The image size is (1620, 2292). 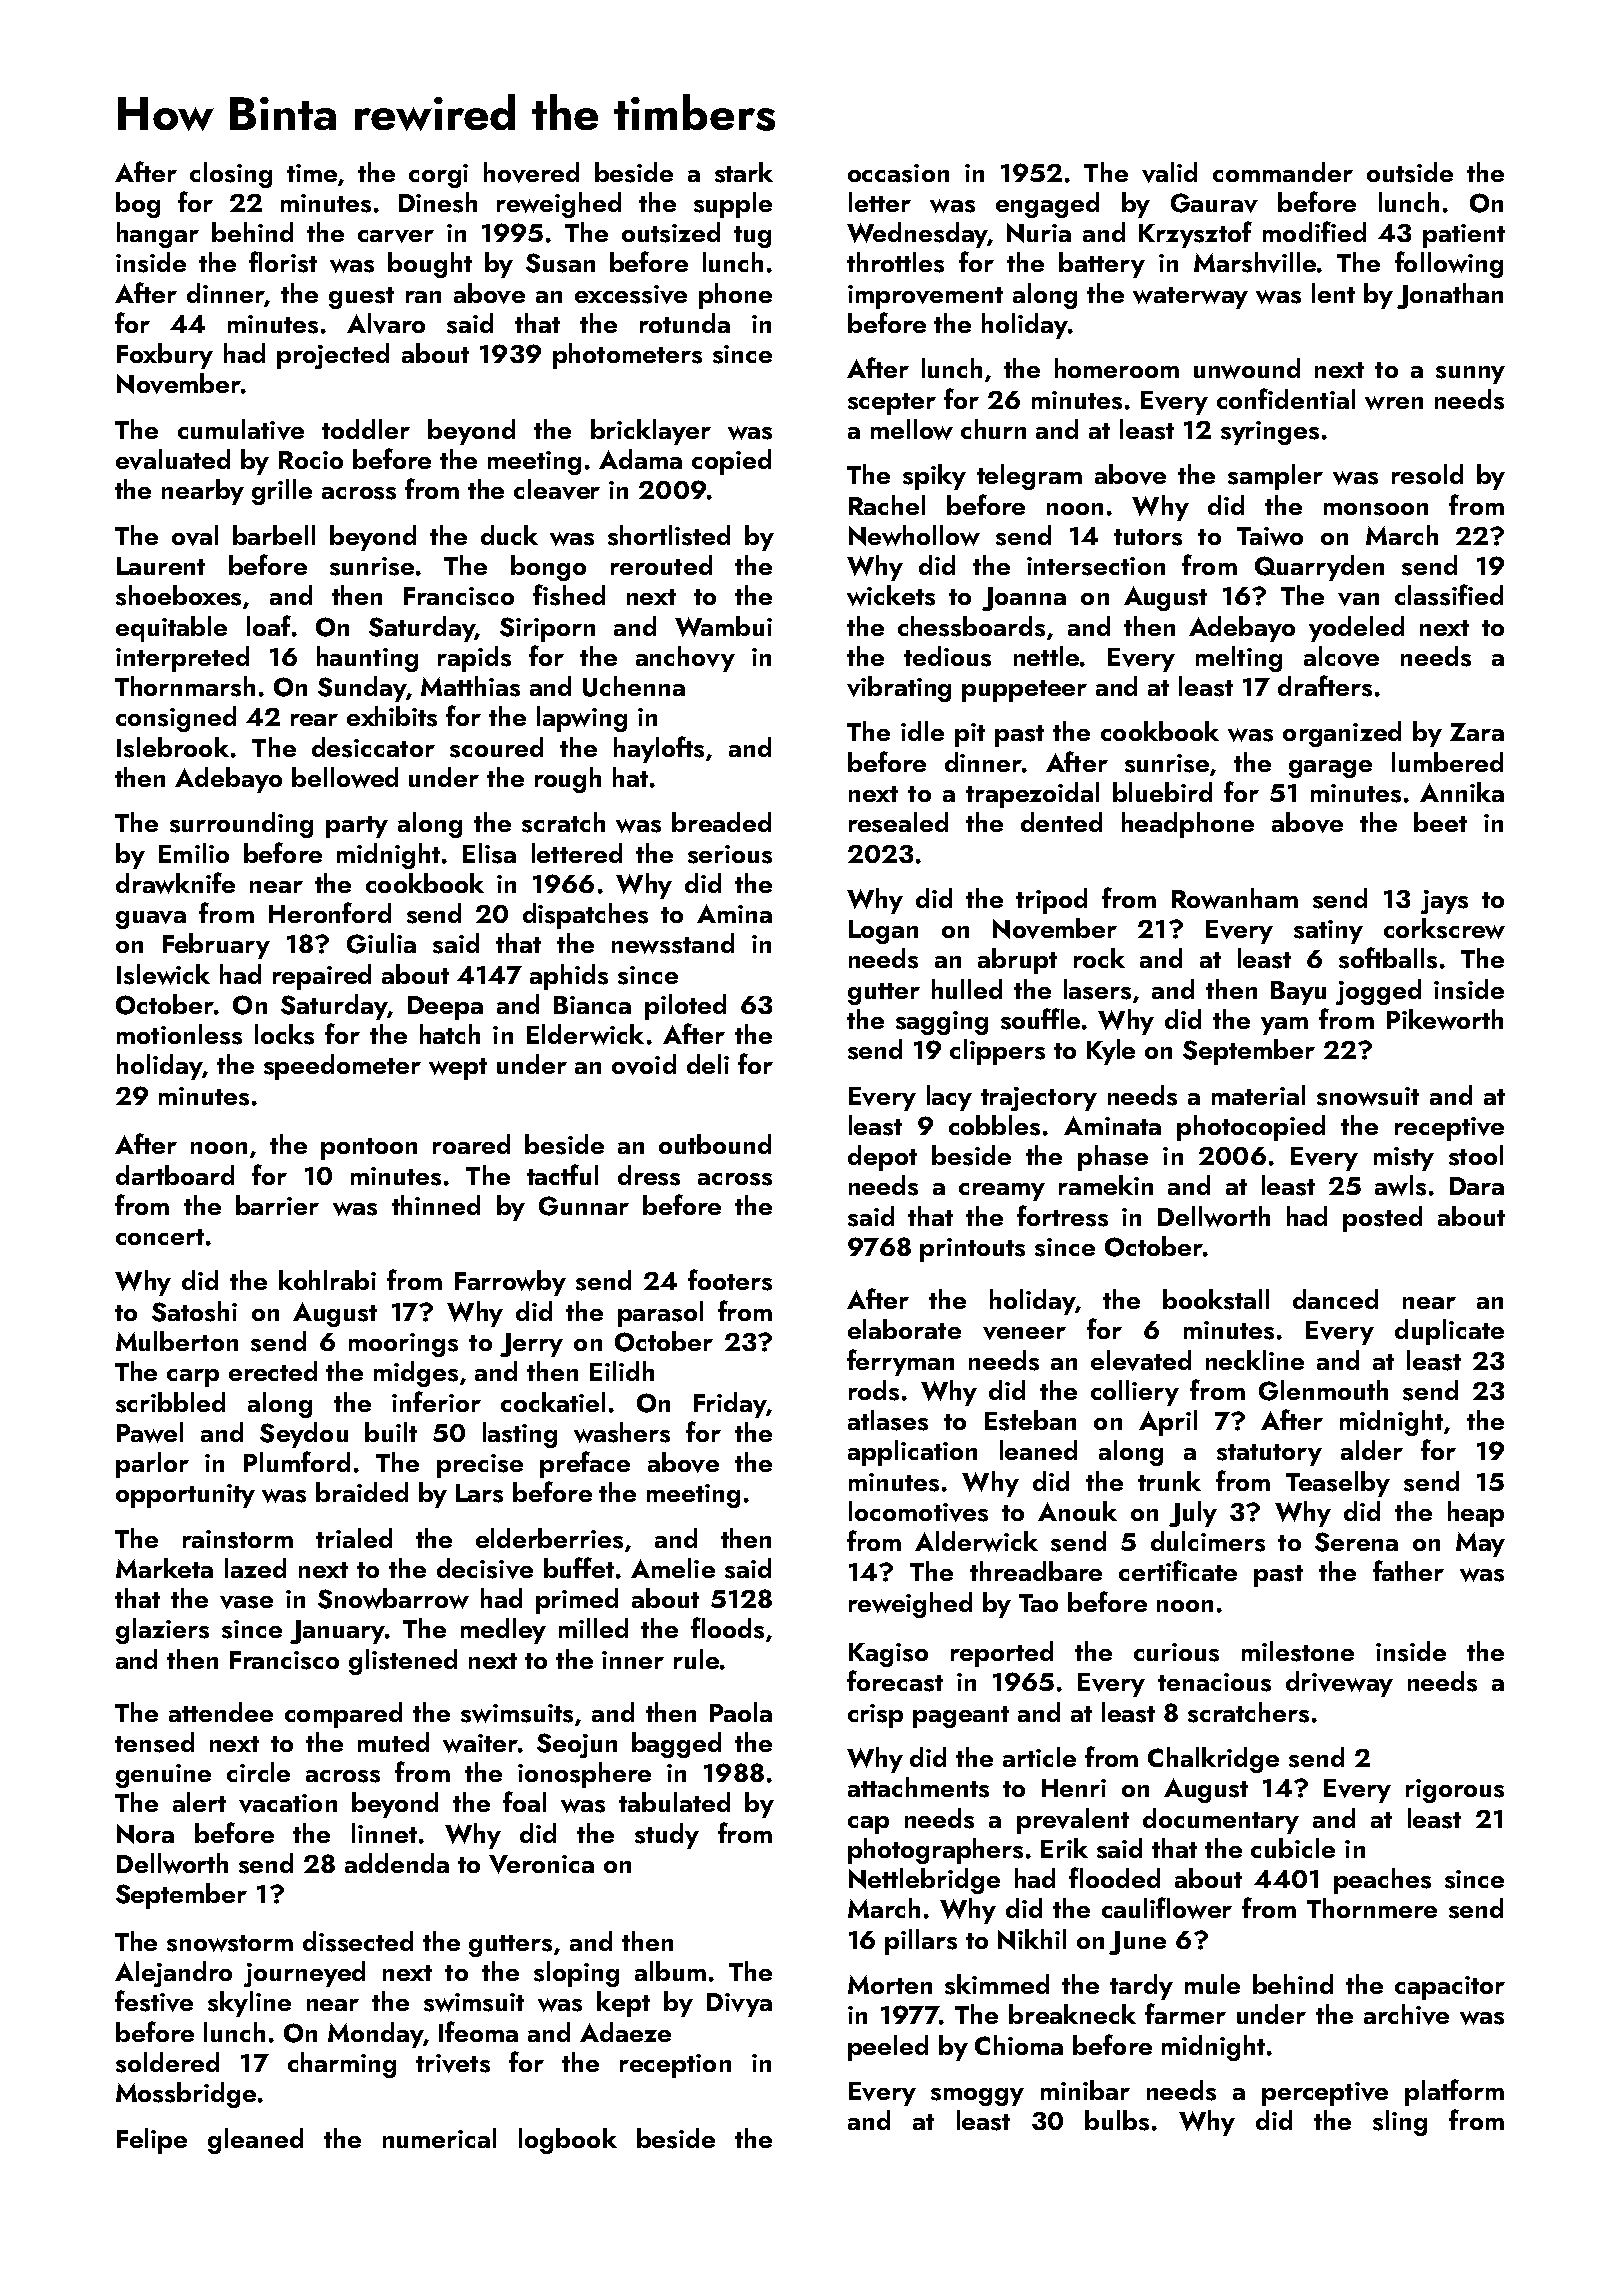 What do you see at coordinates (671, 232) in the screenshot?
I see `outsized` at bounding box center [671, 232].
